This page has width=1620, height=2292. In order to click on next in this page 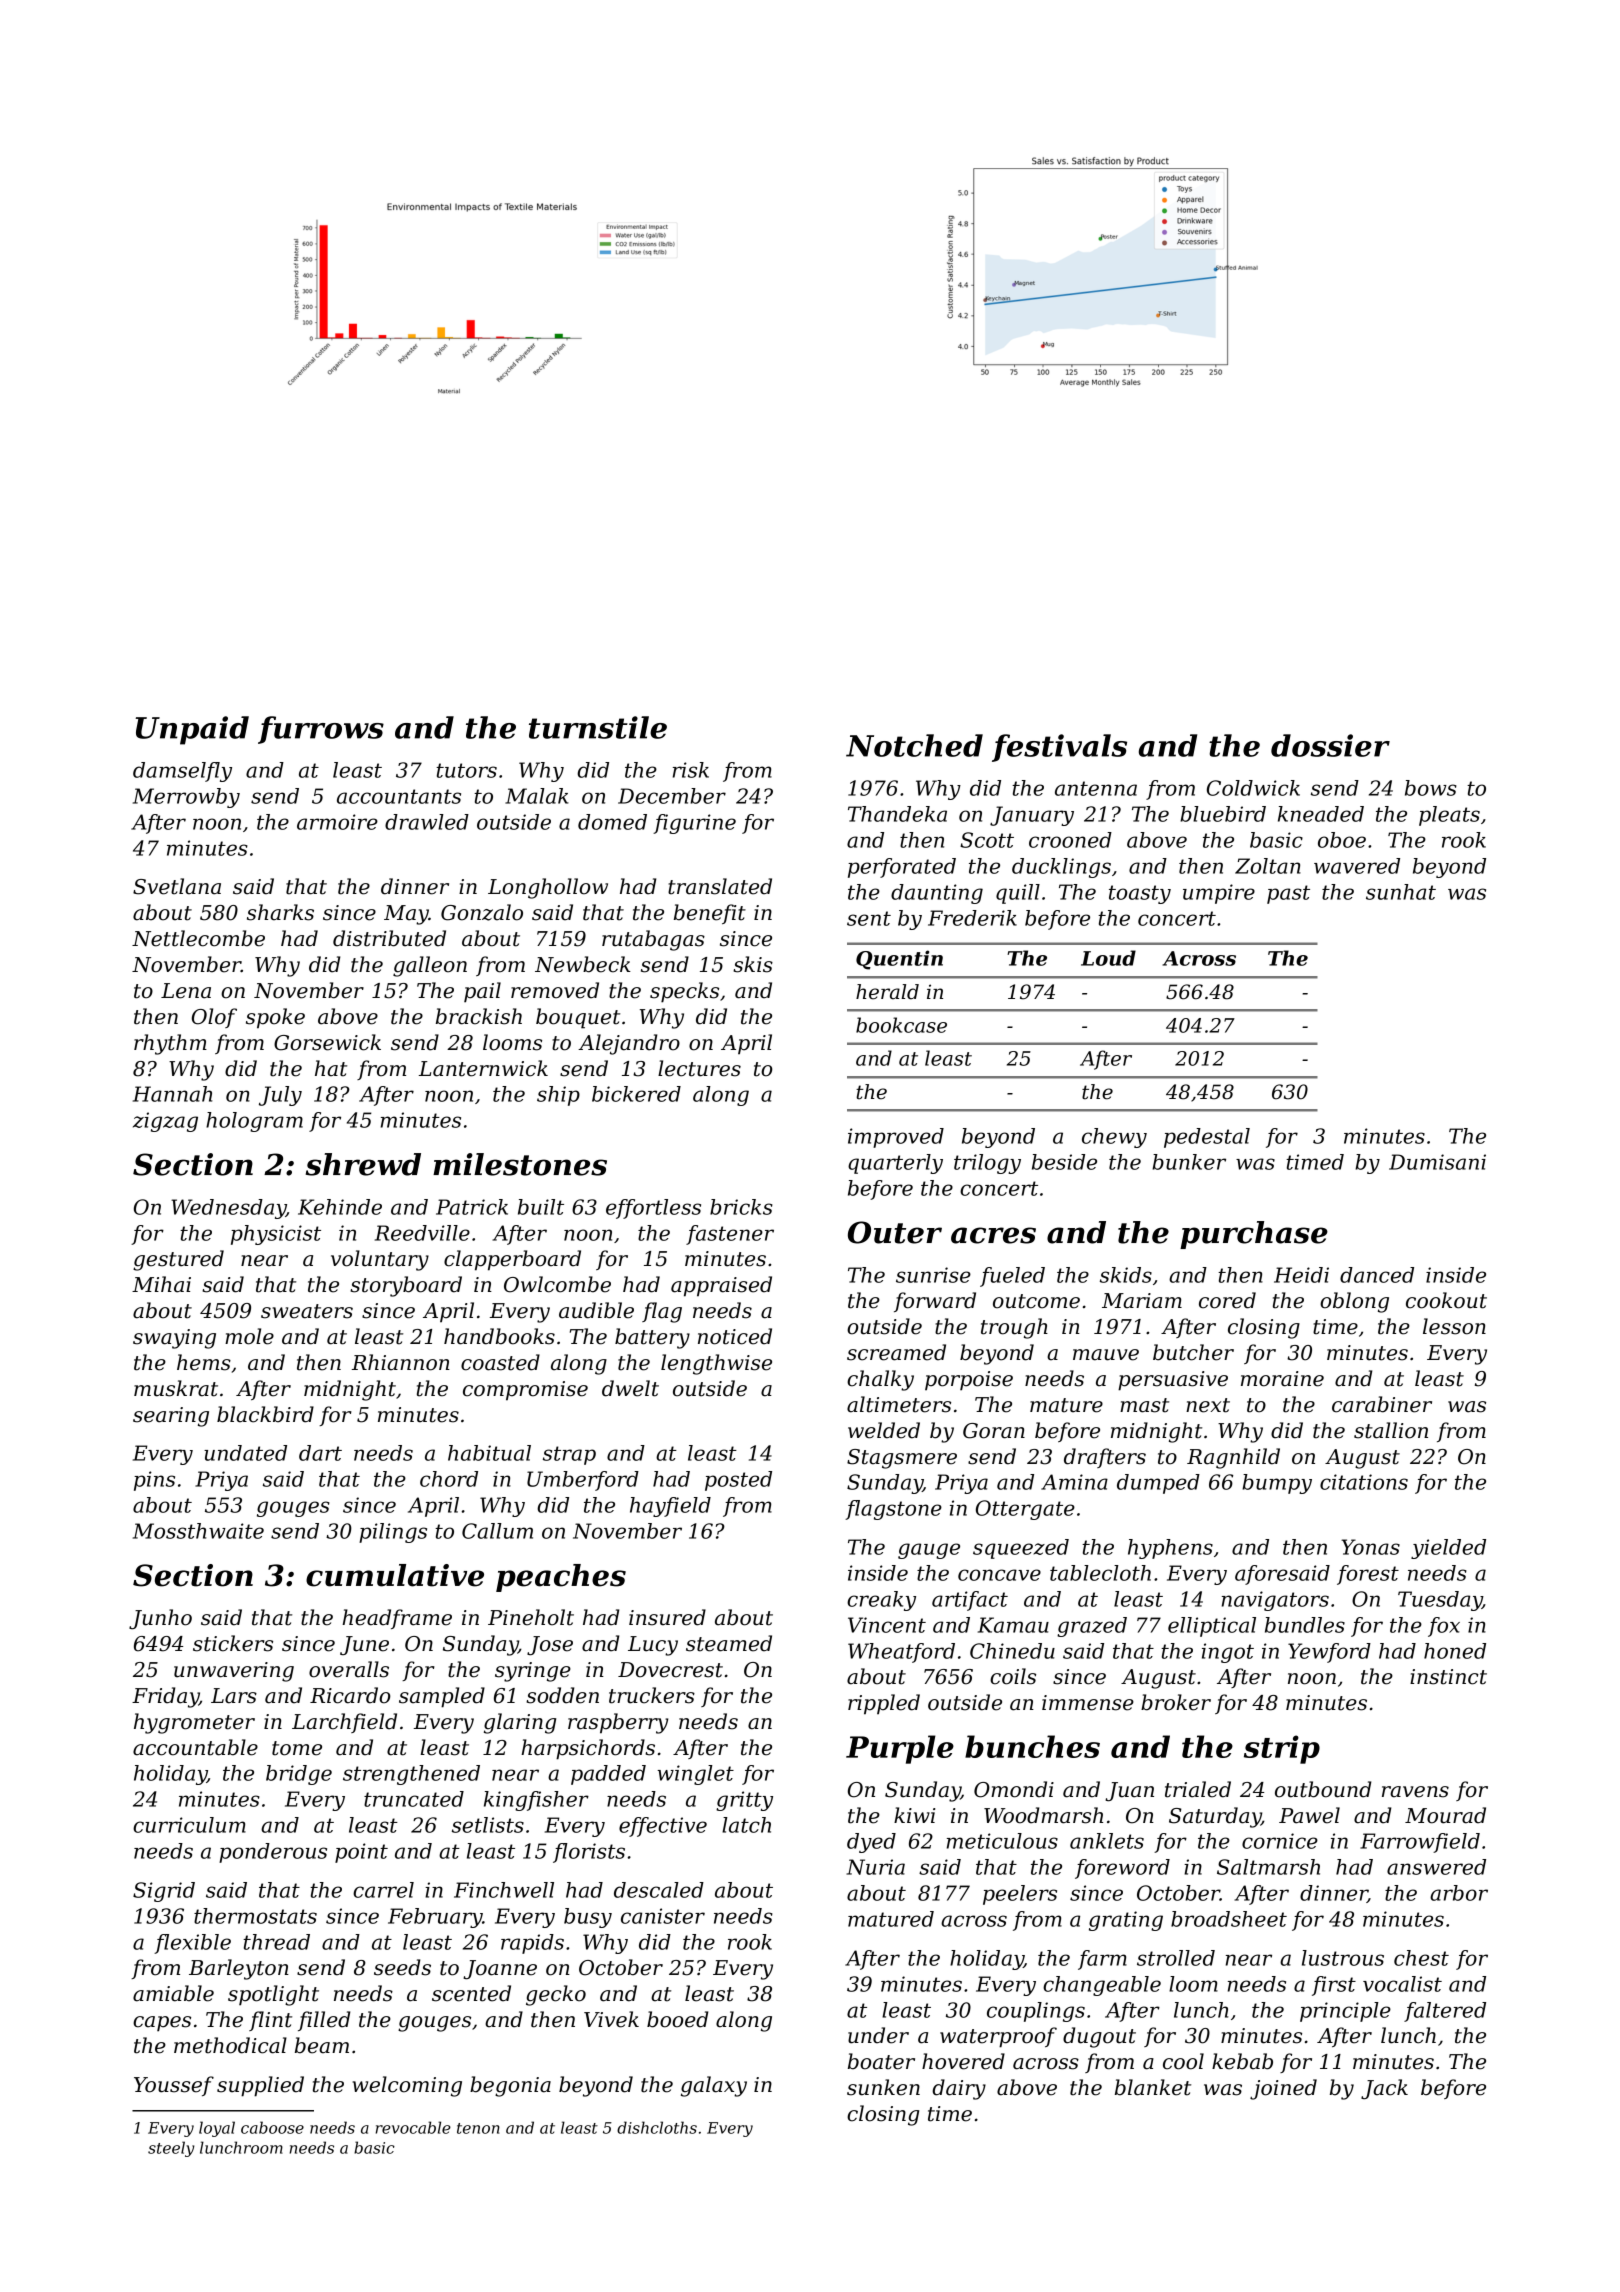, I will do `click(1208, 1405)`.
